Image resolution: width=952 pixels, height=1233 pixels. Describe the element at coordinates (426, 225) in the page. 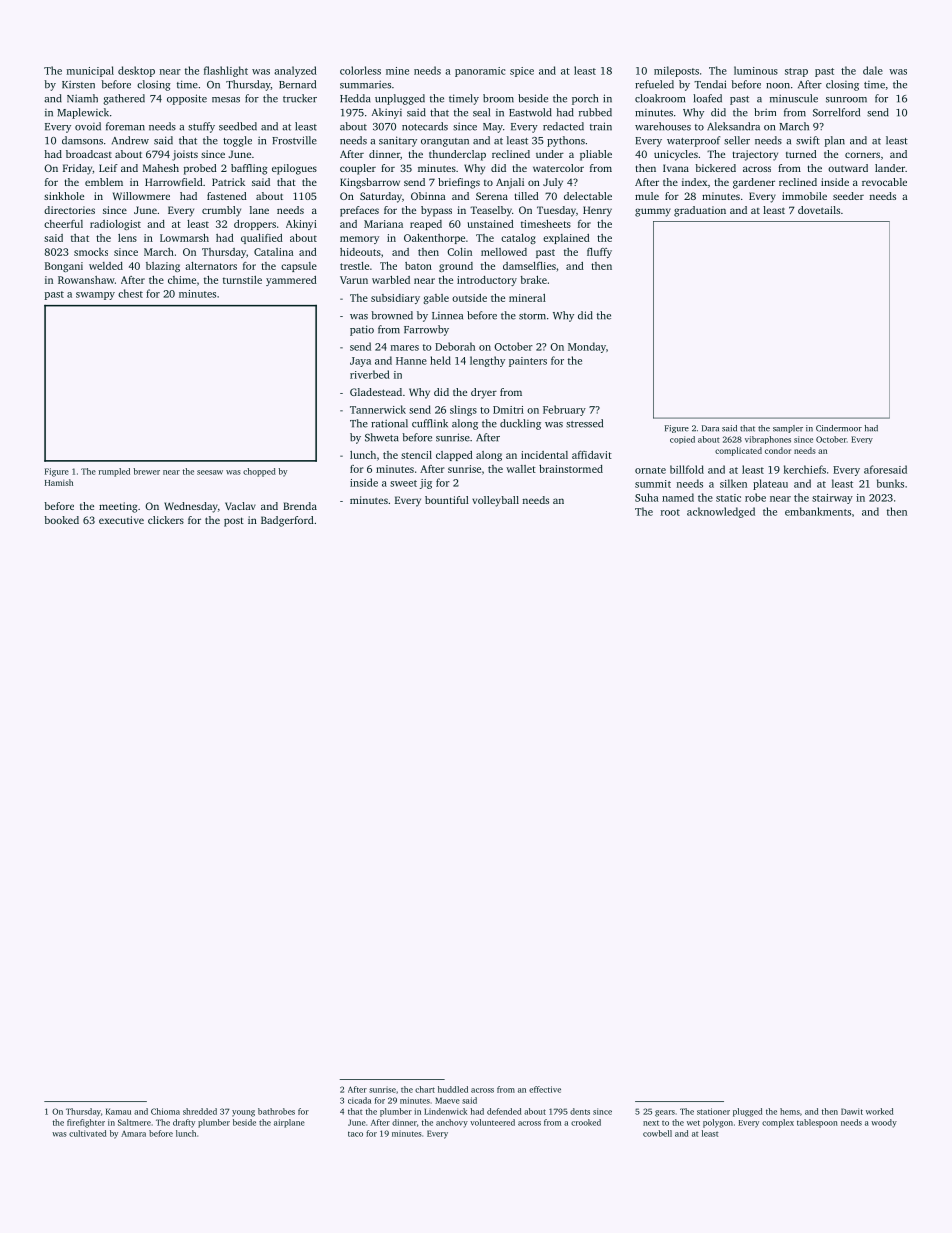

I see `reaped` at that location.
